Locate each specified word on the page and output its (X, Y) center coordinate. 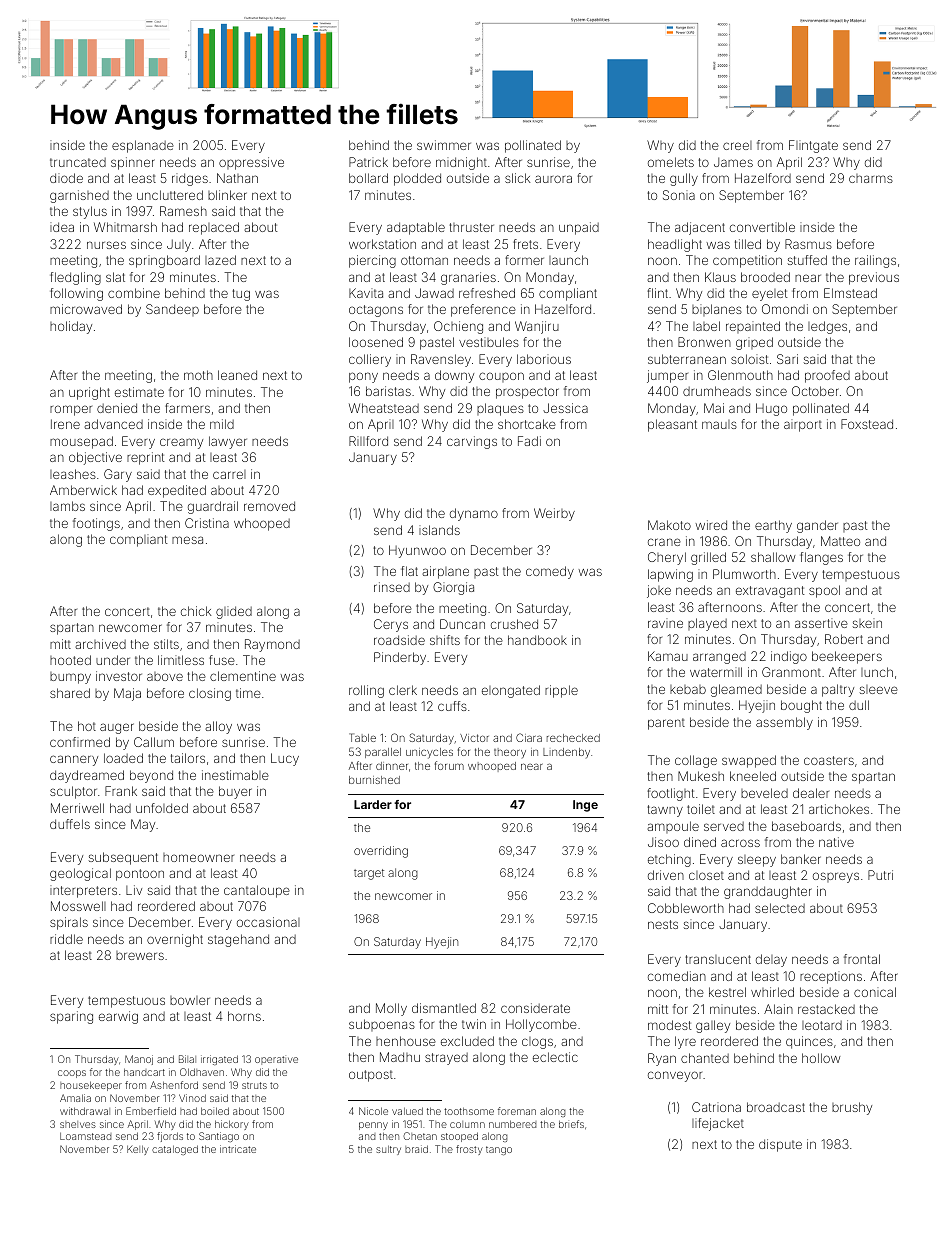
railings (875, 261)
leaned (237, 375)
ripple (561, 691)
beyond (151, 776)
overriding (381, 852)
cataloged (175, 1150)
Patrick (368, 162)
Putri (880, 875)
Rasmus (808, 244)
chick (196, 611)
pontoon (140, 875)
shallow (773, 557)
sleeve (879, 689)
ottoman (424, 260)
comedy (550, 572)
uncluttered (170, 195)
